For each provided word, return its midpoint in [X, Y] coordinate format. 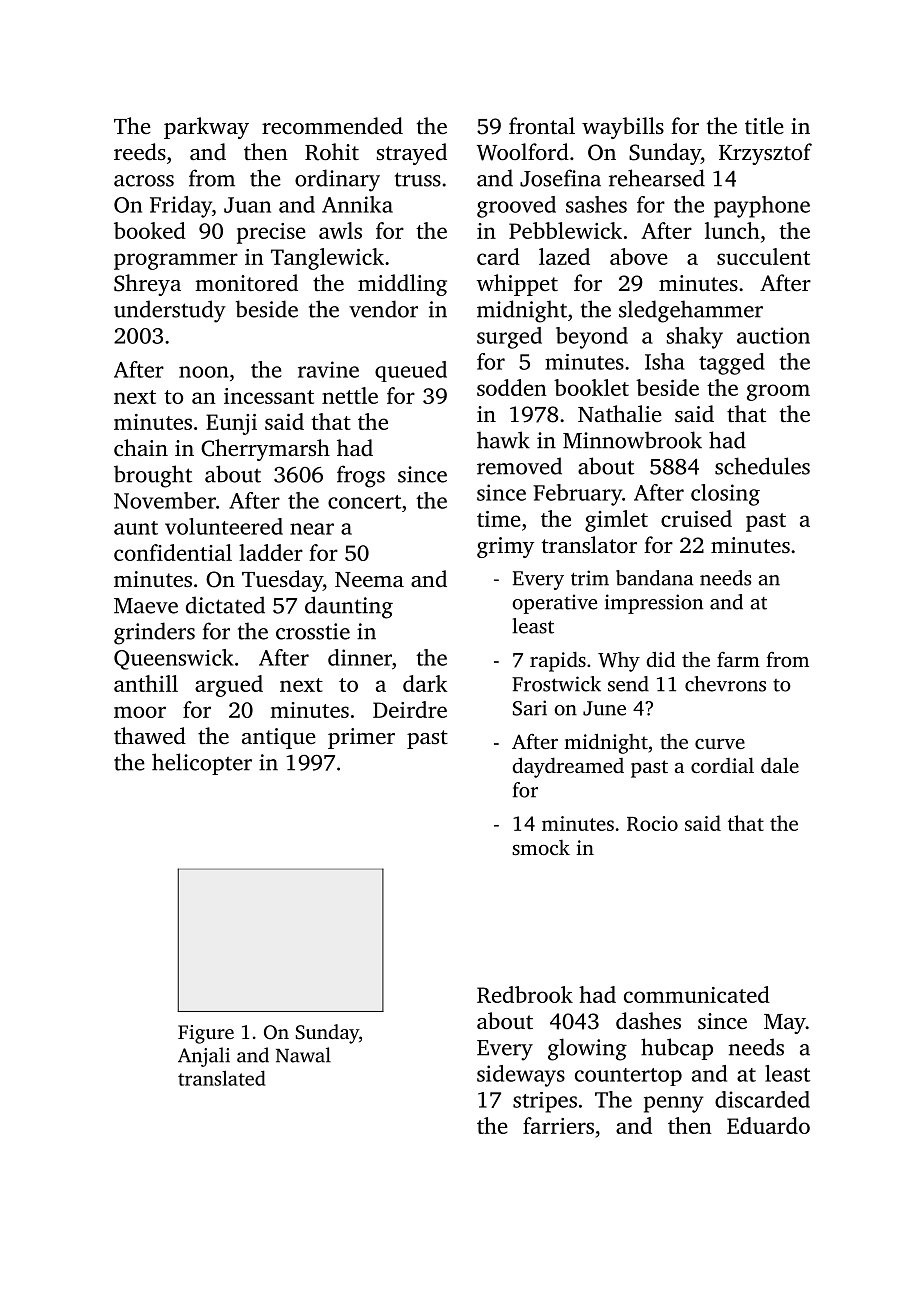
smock [541, 847]
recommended [332, 126]
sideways [521, 1076]
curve [720, 744]
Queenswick [174, 659]
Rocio [652, 823]
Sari [530, 708]
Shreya [147, 285]
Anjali [204, 1057]
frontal [542, 125]
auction [773, 335]
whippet [517, 285]
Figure [206, 1034]
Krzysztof [765, 154]
